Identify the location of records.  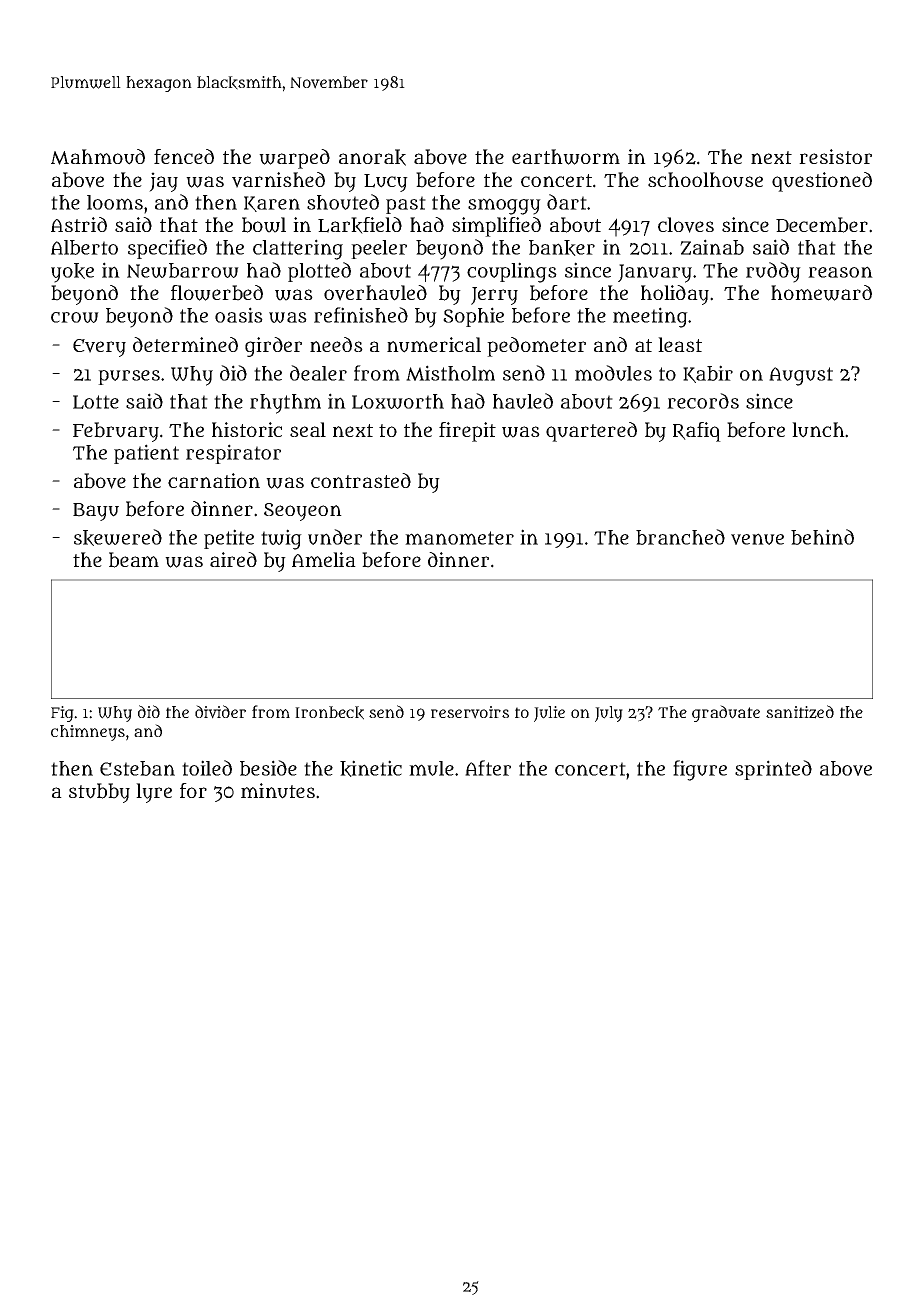
(703, 401).
